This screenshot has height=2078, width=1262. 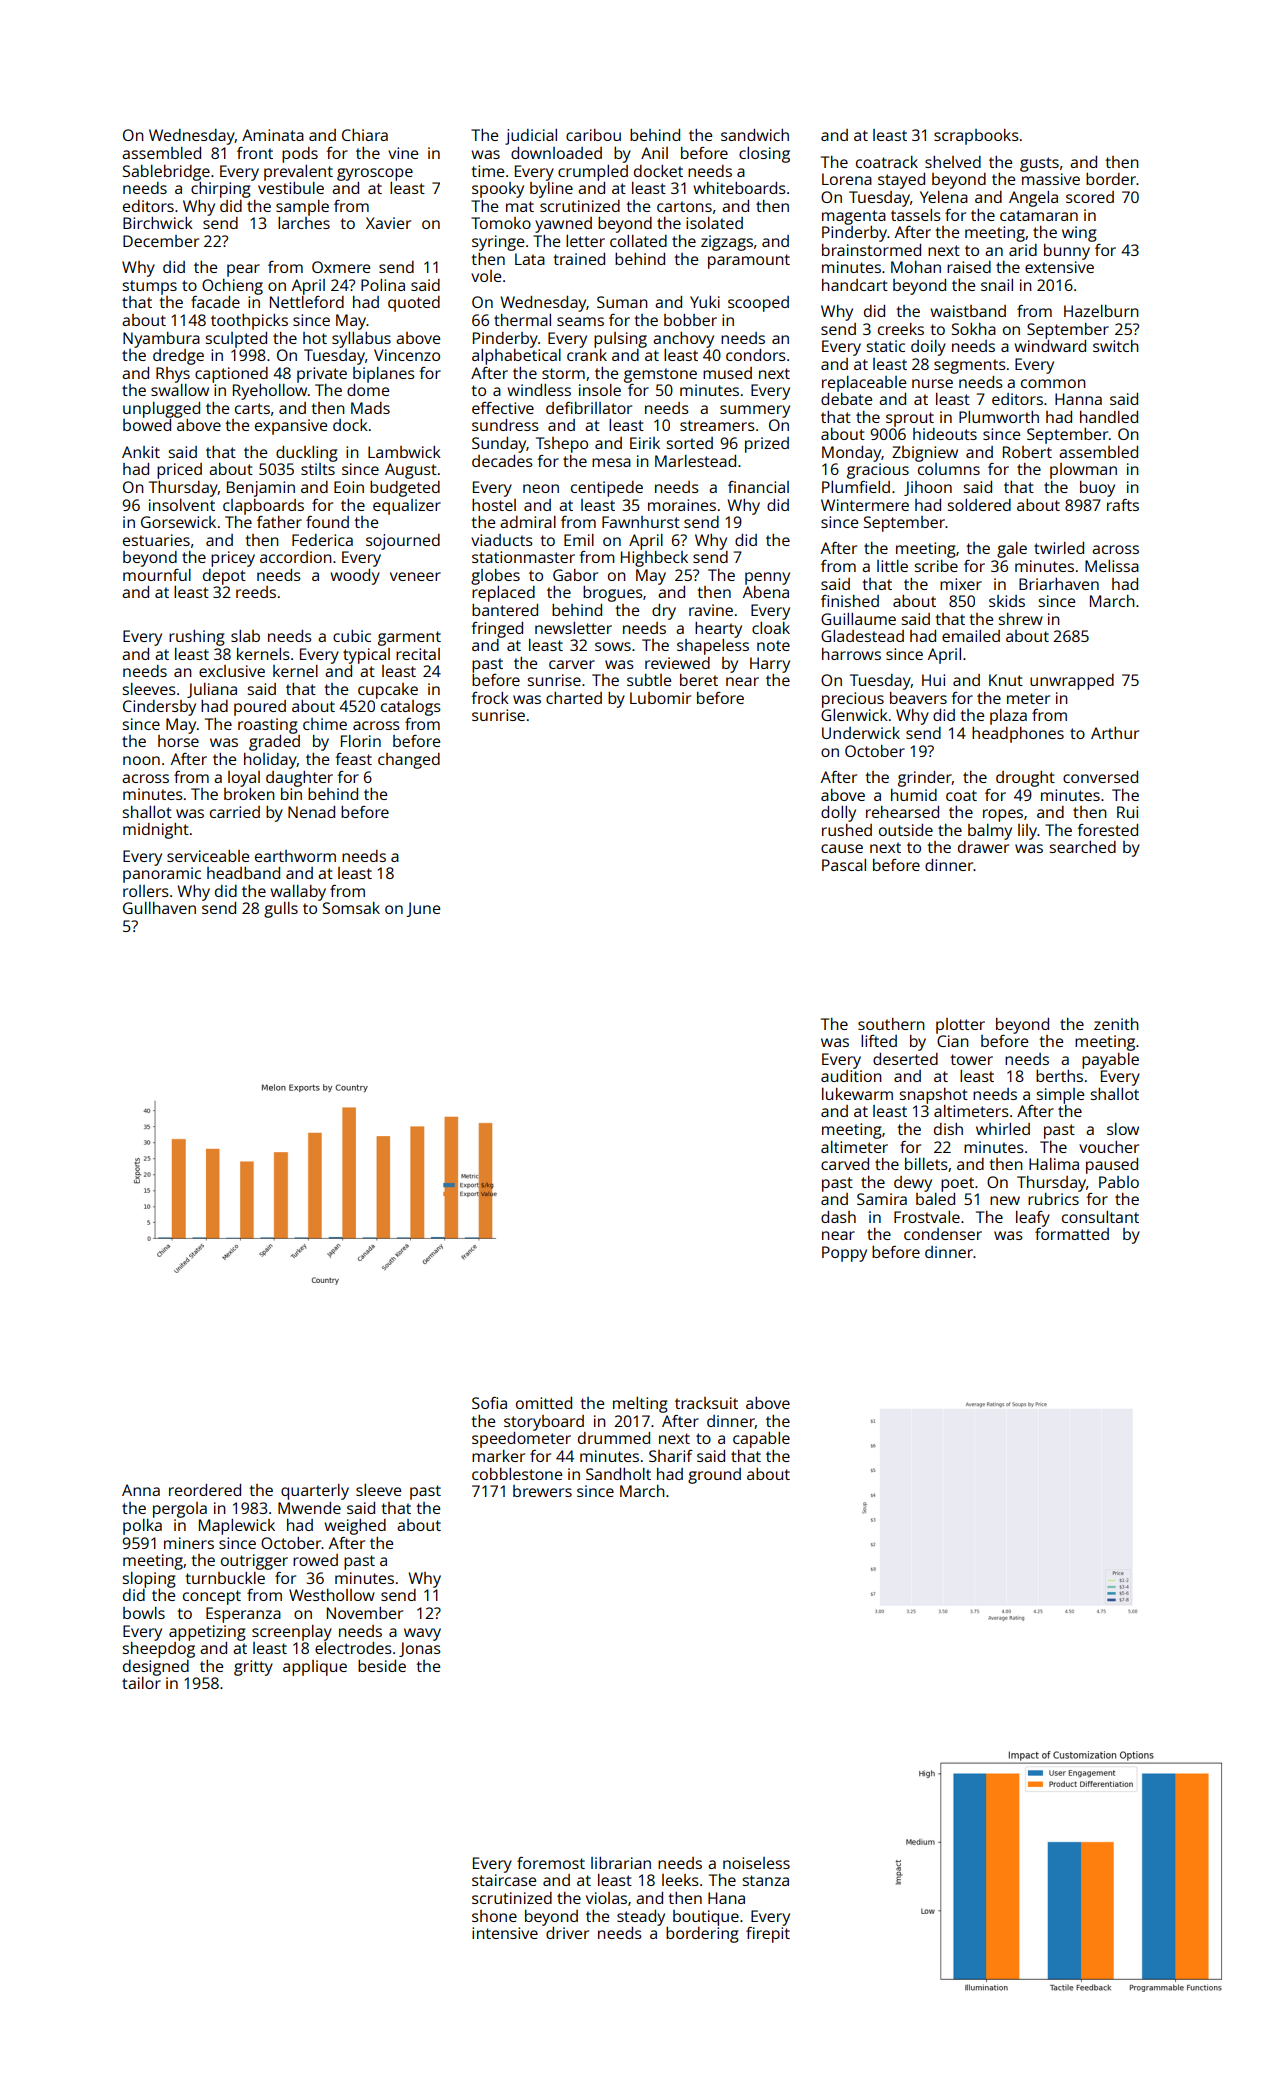 What do you see at coordinates (618, 1474) in the screenshot?
I see `Sandholt` at bounding box center [618, 1474].
